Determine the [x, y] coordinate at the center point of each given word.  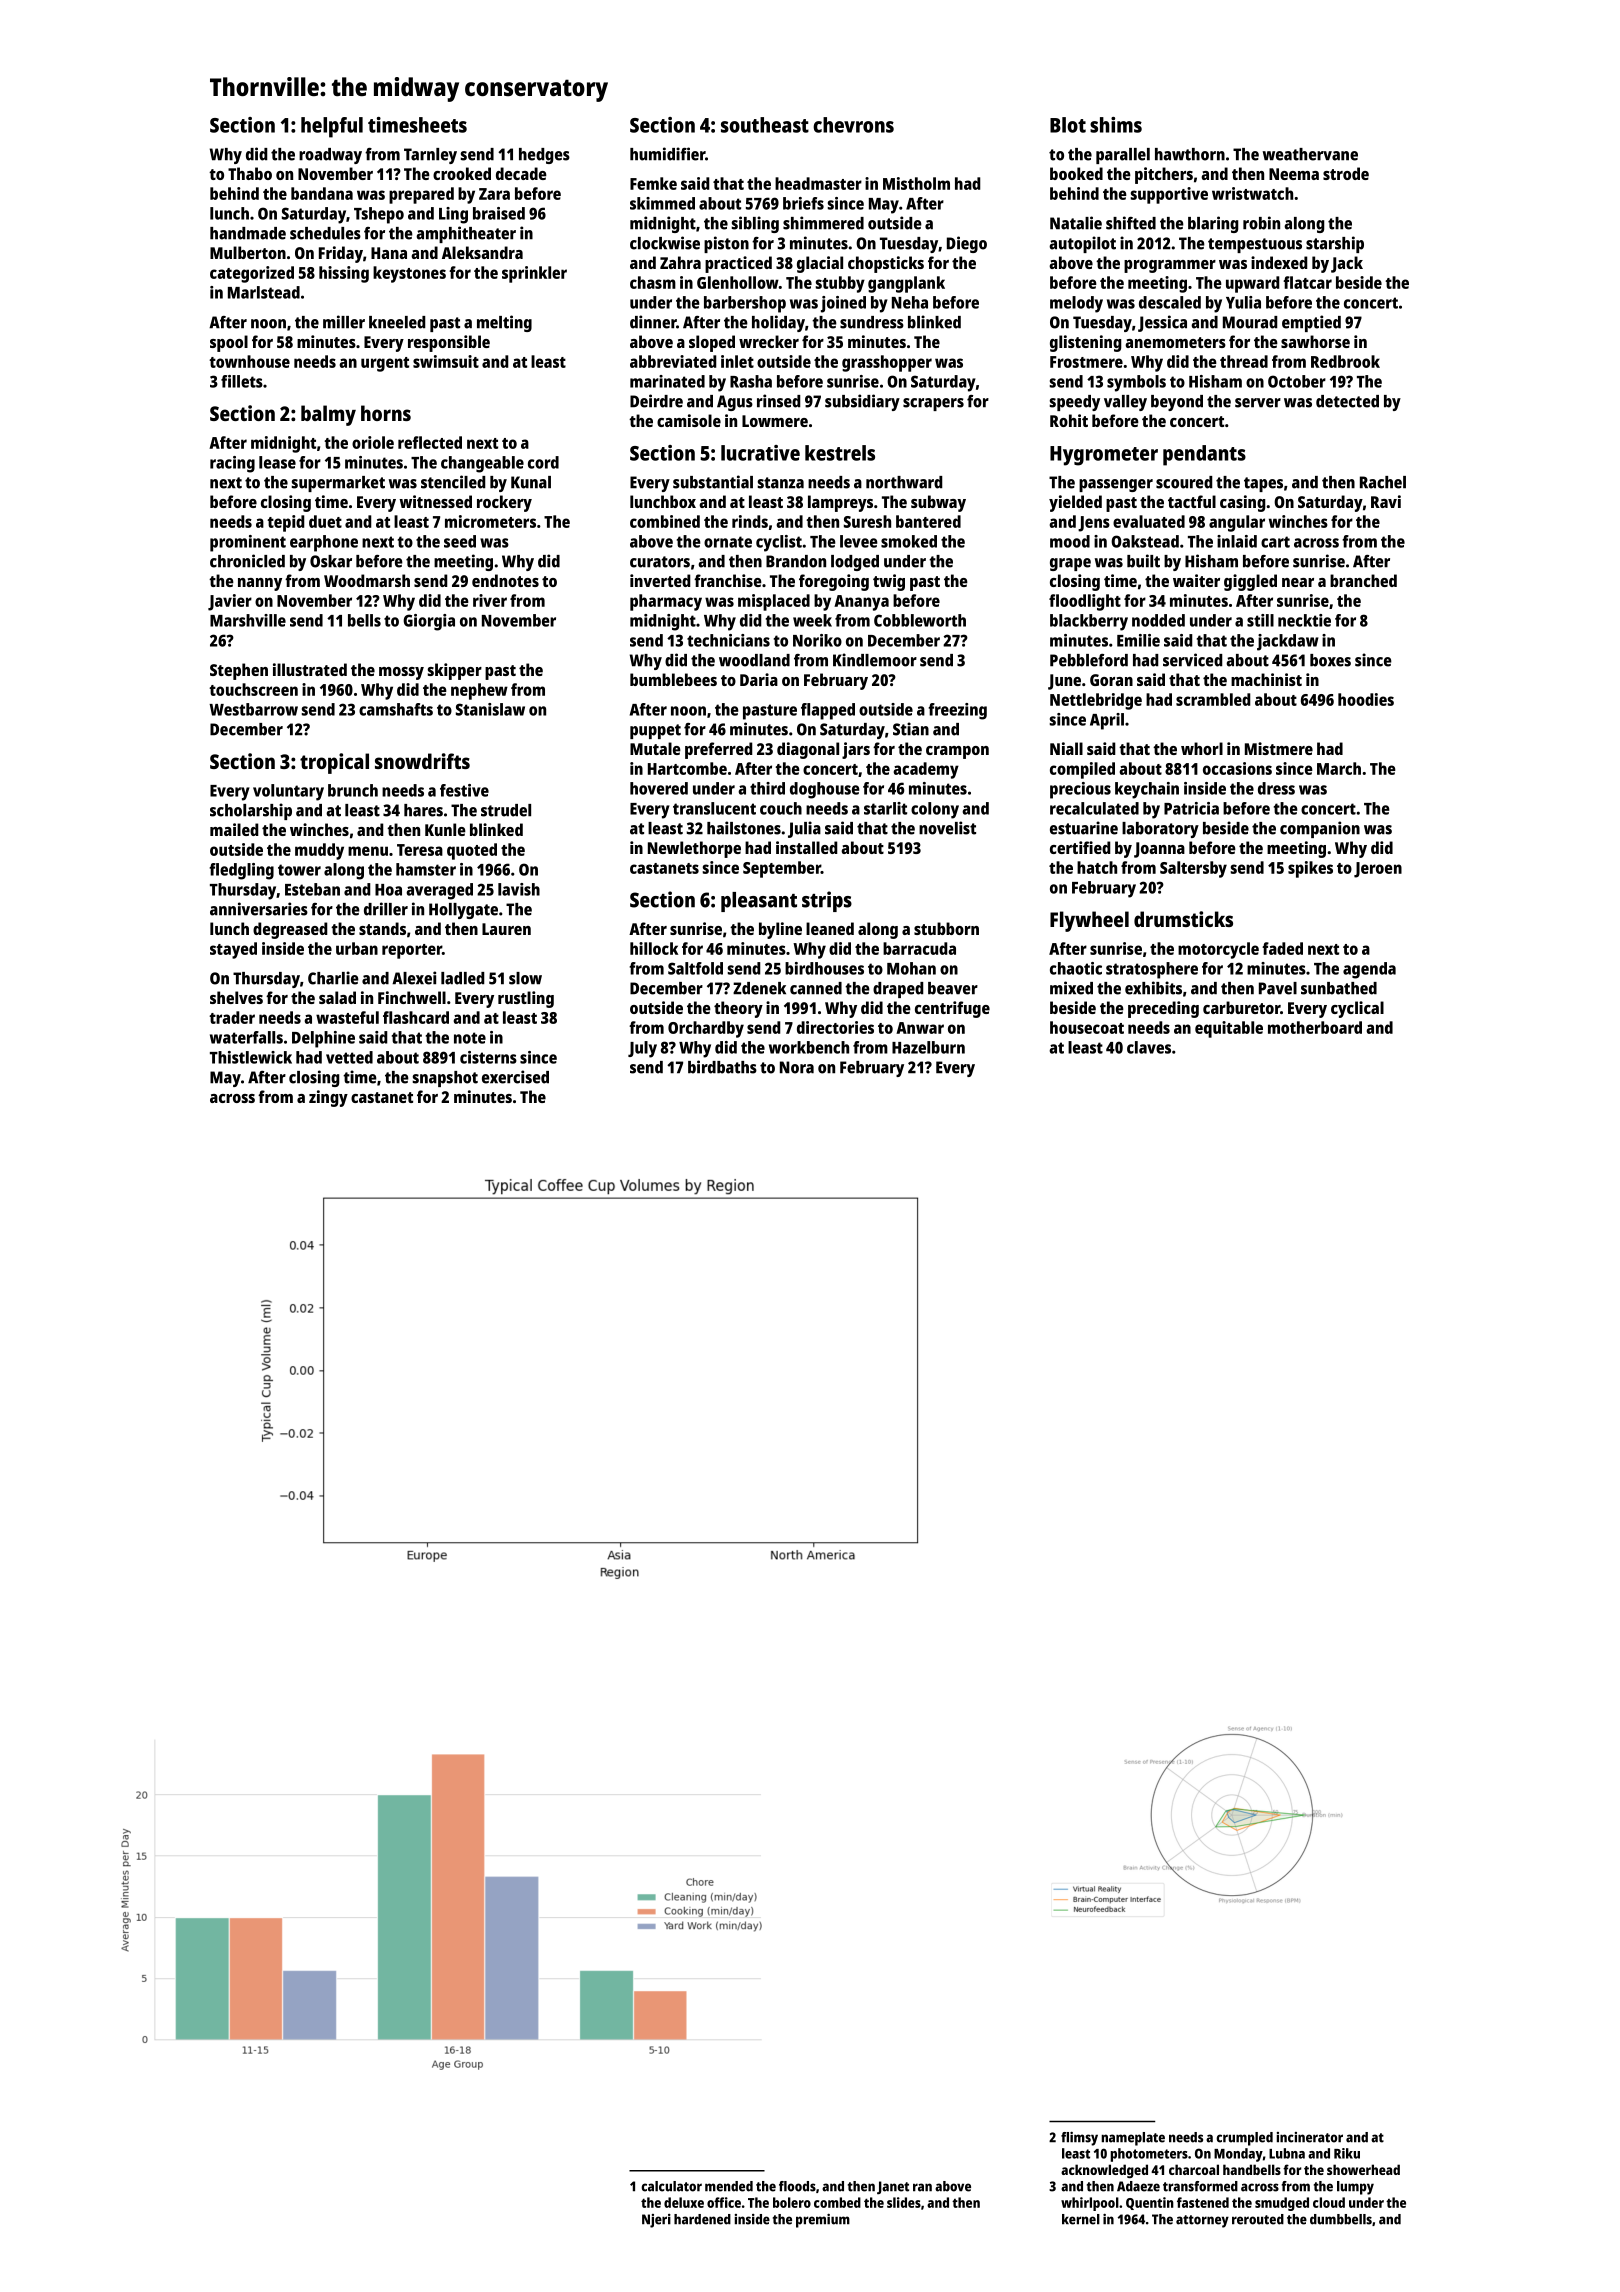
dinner [653, 322]
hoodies [1366, 699]
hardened [702, 2219]
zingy [328, 1098]
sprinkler [534, 274]
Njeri [656, 2221]
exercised [515, 1077]
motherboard [1315, 1027]
